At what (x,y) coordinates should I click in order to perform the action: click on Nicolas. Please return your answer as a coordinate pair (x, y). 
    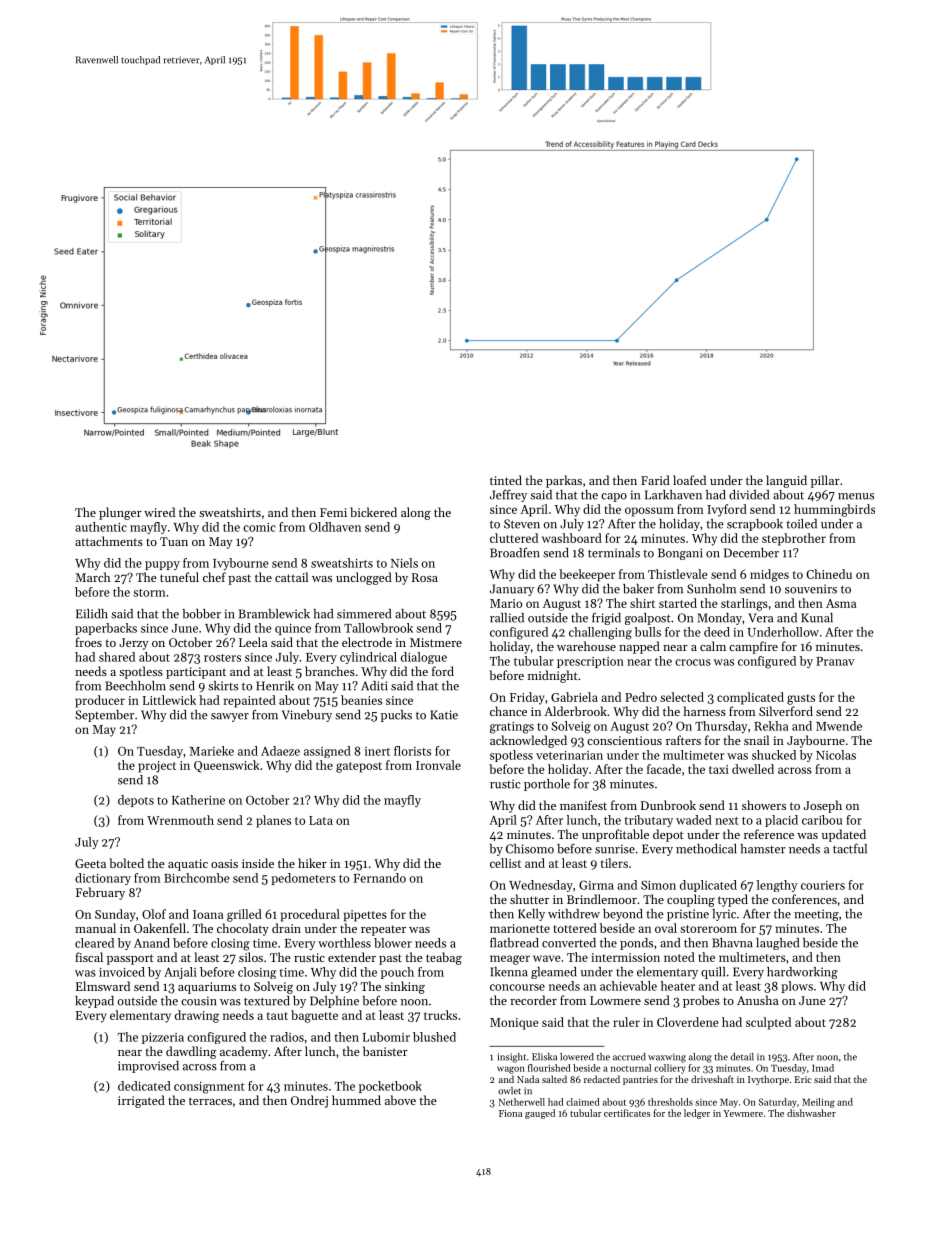
    Looking at the image, I should click on (836, 755).
